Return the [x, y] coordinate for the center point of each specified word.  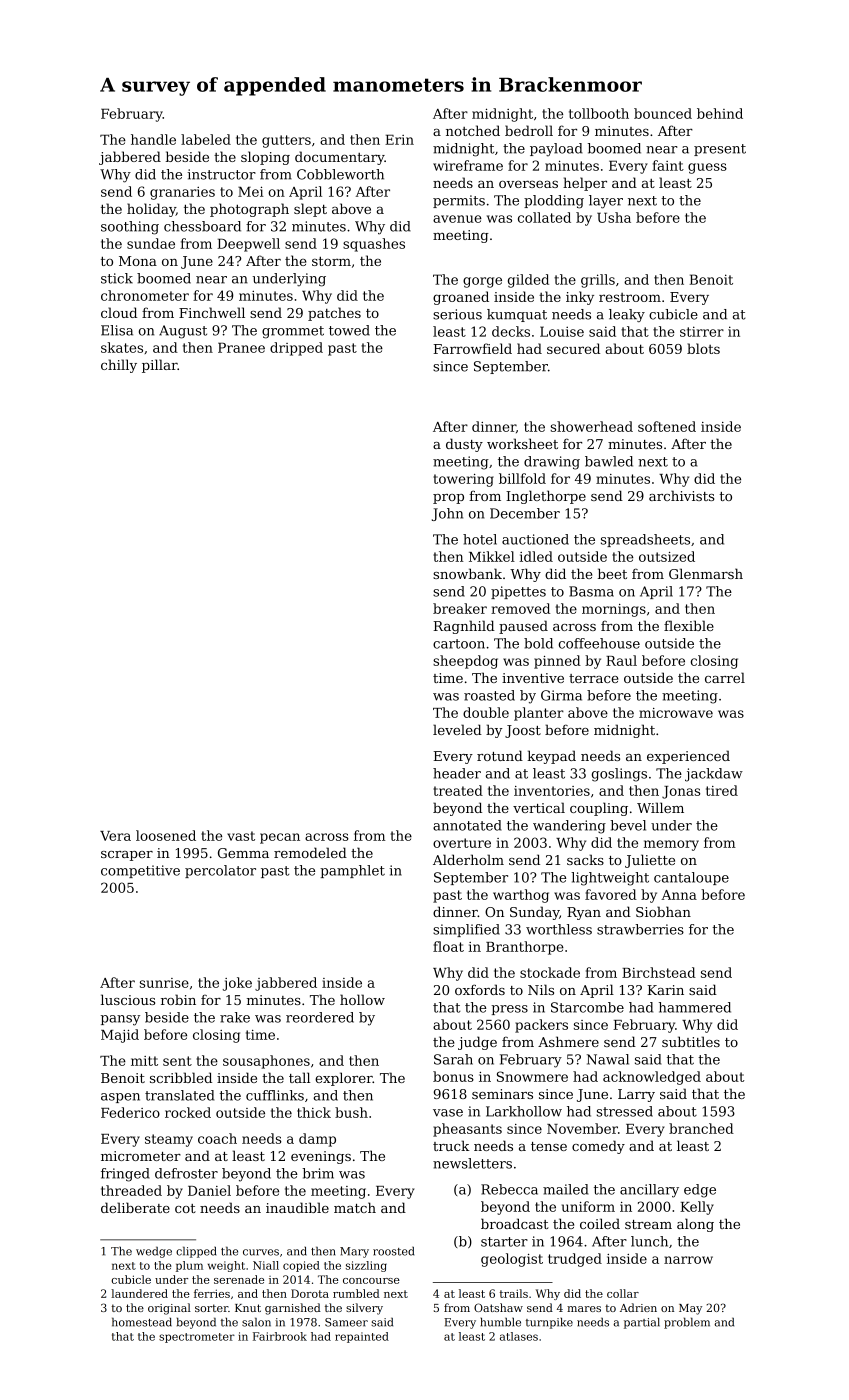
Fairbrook [280, 1336]
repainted [362, 1337]
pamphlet [352, 871]
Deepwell [248, 245]
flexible [689, 625]
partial [642, 1323]
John [447, 514]
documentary [339, 158]
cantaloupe [691, 878]
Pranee [241, 347]
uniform [588, 1206]
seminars [502, 1094]
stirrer [702, 331]
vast [241, 836]
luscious [128, 999]
